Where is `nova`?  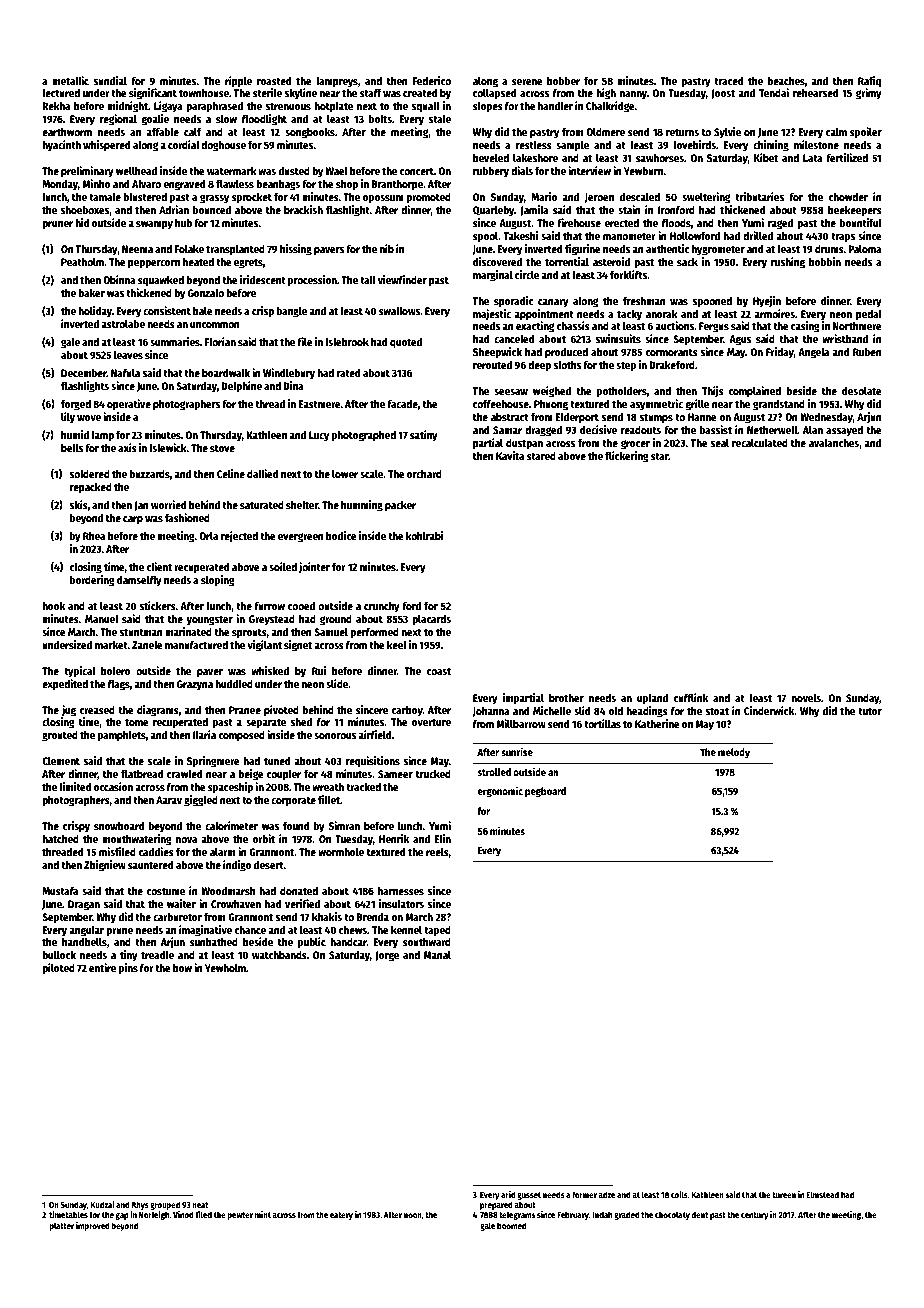 nova is located at coordinates (186, 840).
